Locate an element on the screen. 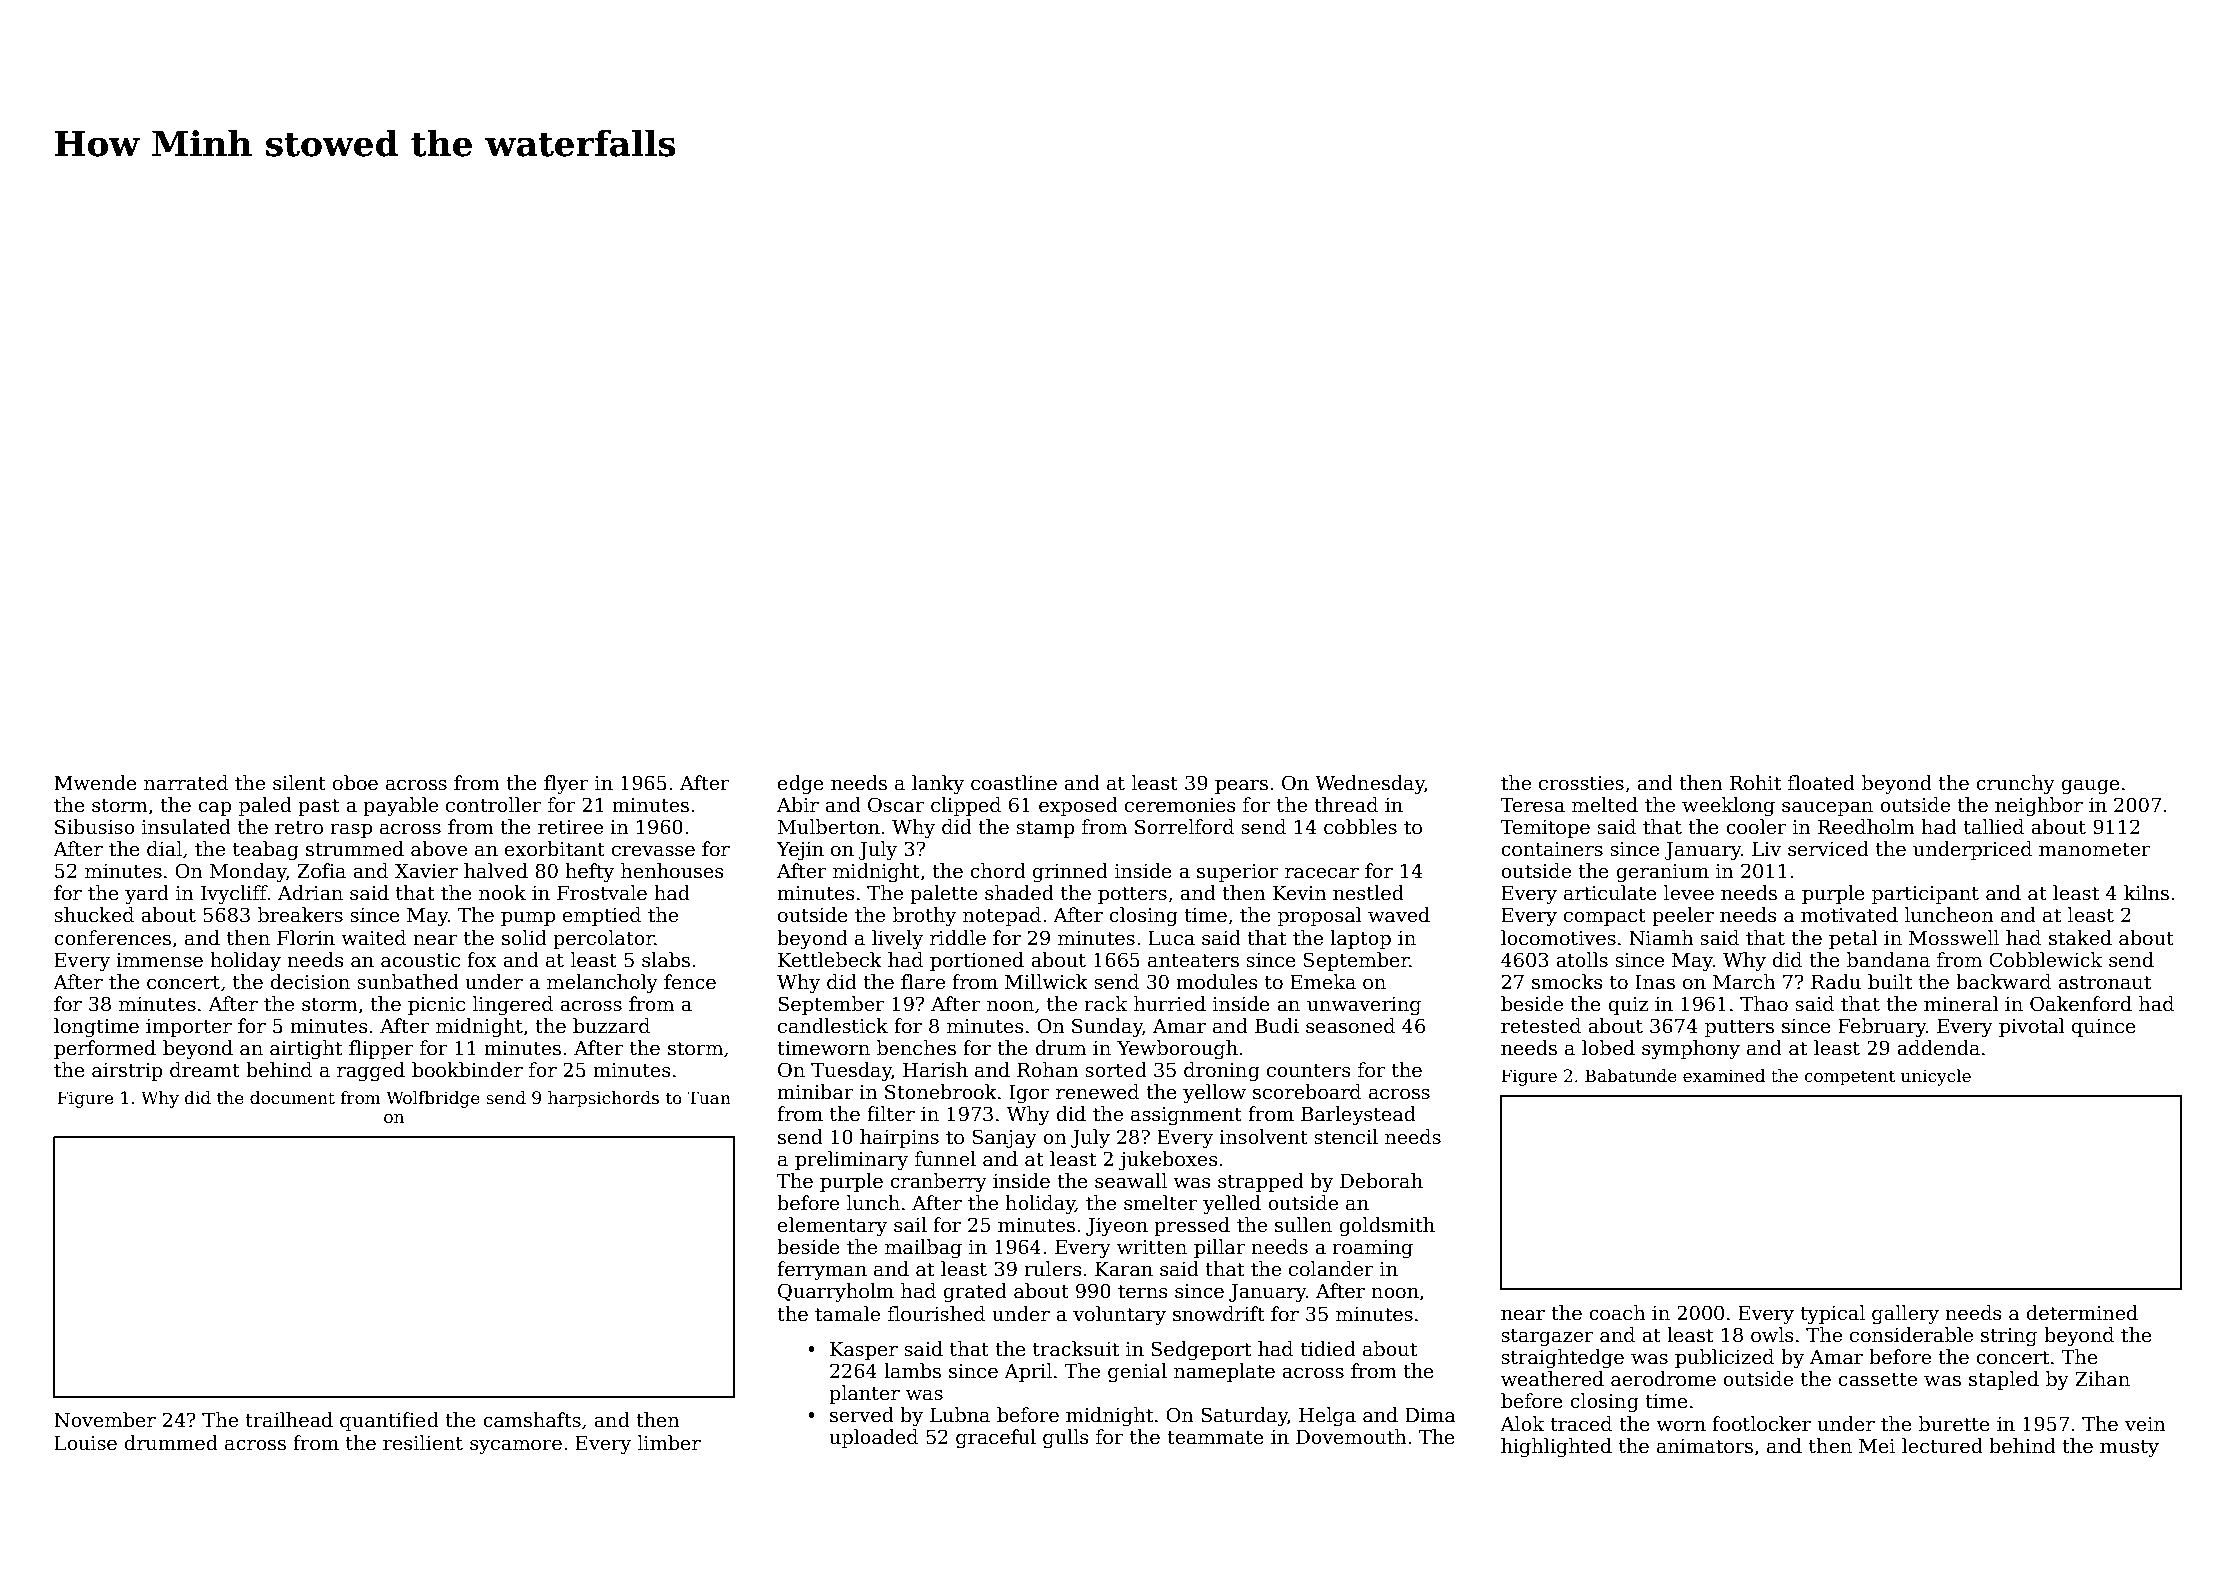 This screenshot has width=2235, height=1580. November is located at coordinates (105, 1420).
